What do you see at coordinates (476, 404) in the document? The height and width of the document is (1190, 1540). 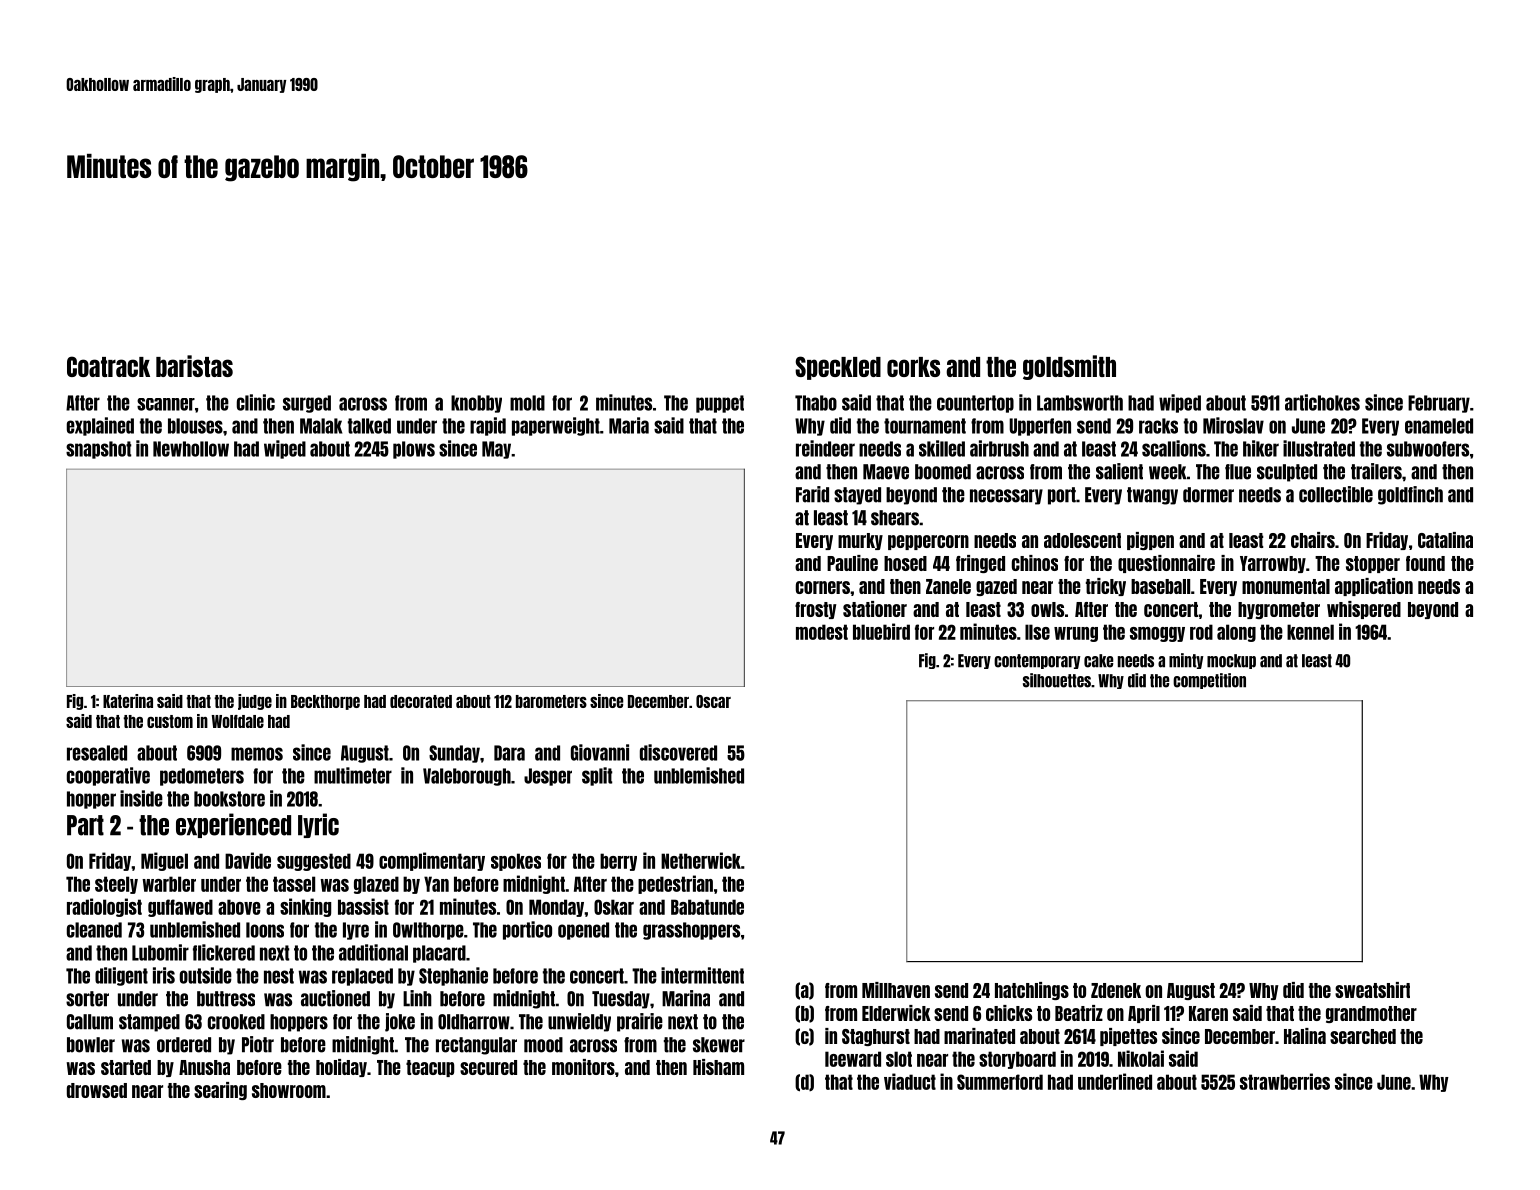 I see `knobby` at bounding box center [476, 404].
